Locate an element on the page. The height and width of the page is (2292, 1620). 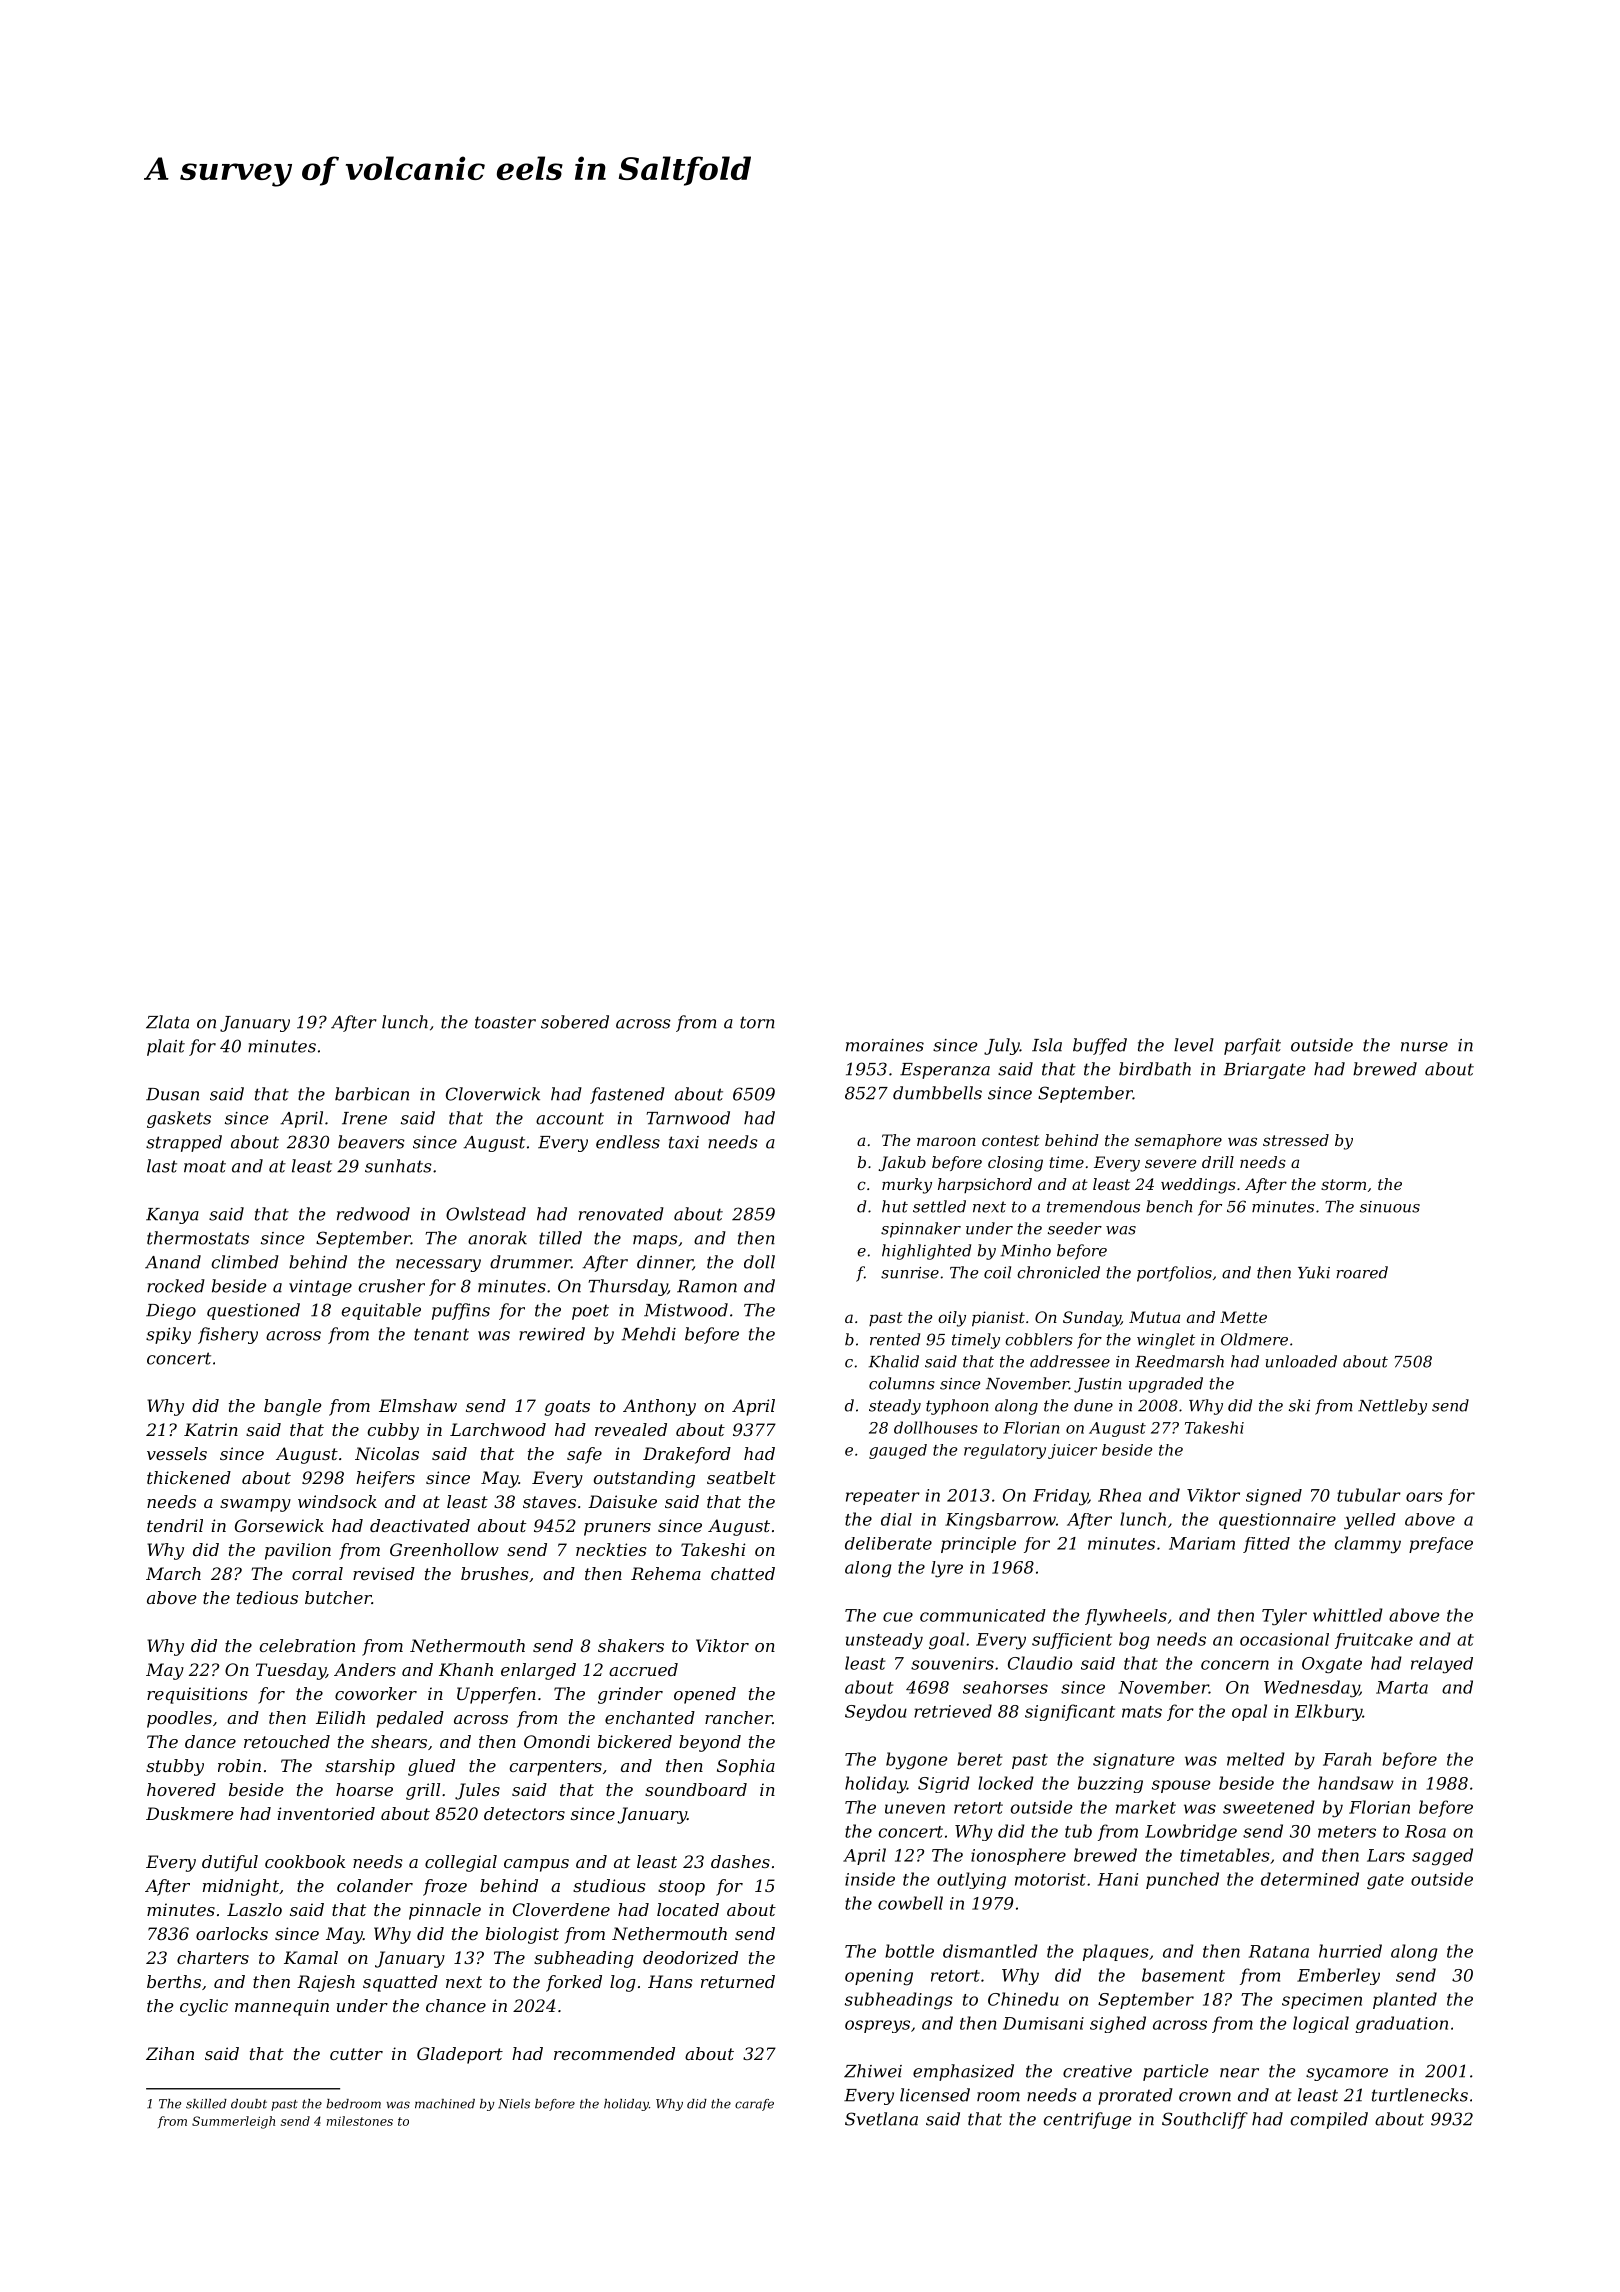
dashes is located at coordinates (740, 1861).
